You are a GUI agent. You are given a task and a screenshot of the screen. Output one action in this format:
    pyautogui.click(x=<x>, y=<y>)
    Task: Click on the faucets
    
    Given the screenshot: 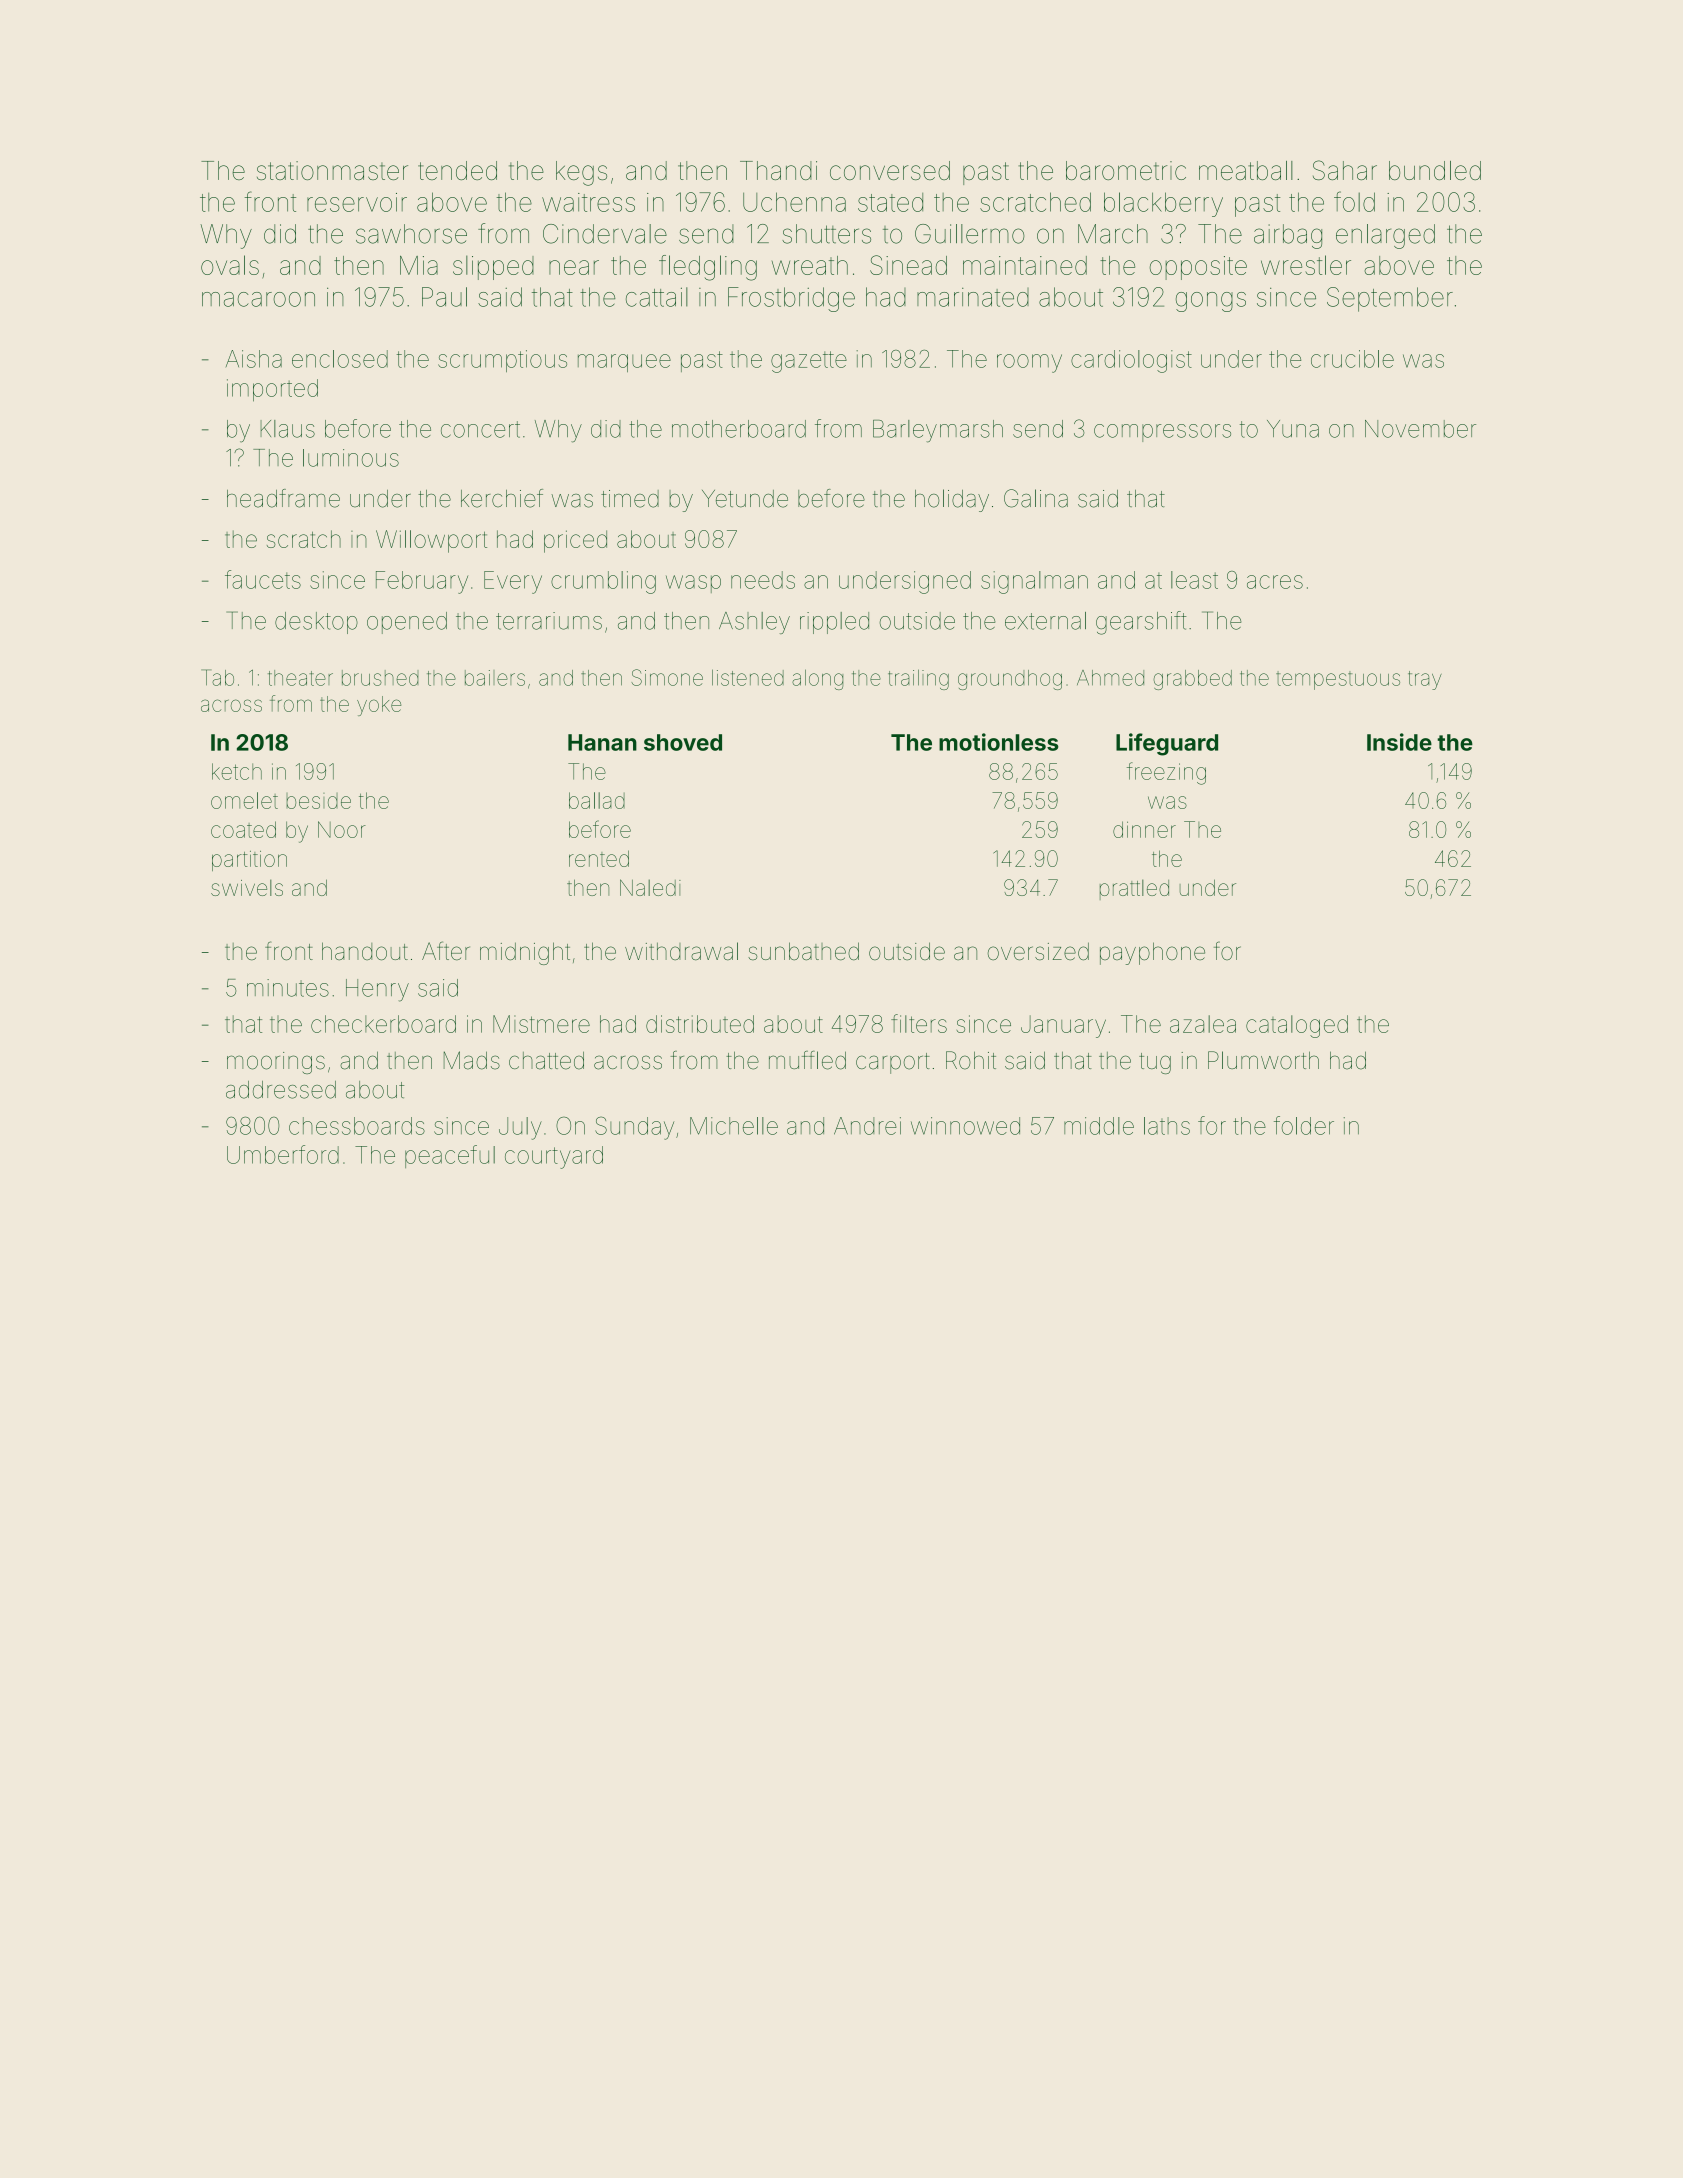 What is the action you would take?
    pyautogui.click(x=263, y=579)
